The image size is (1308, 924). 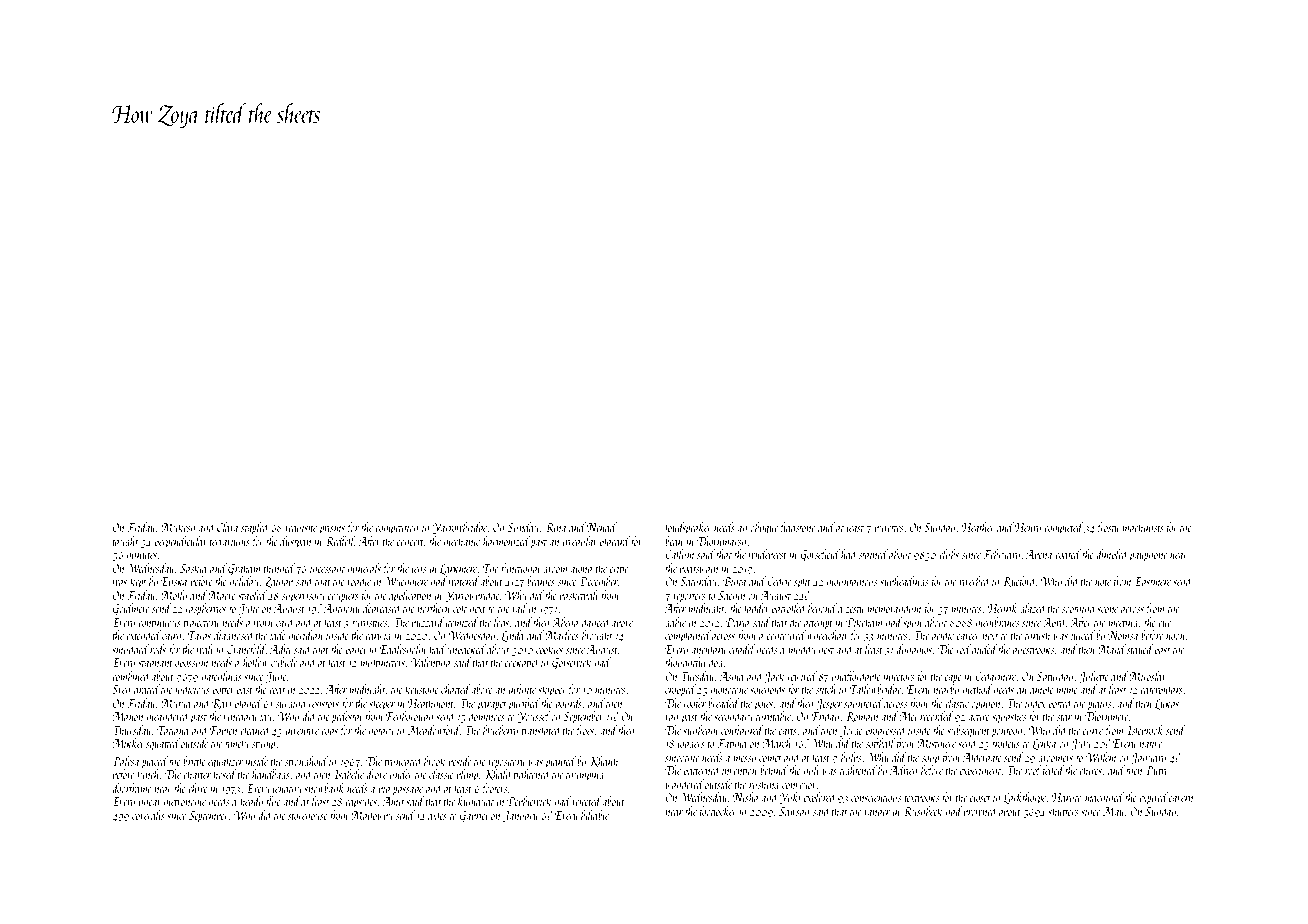 I want to click on closet, so click(x=980, y=797).
